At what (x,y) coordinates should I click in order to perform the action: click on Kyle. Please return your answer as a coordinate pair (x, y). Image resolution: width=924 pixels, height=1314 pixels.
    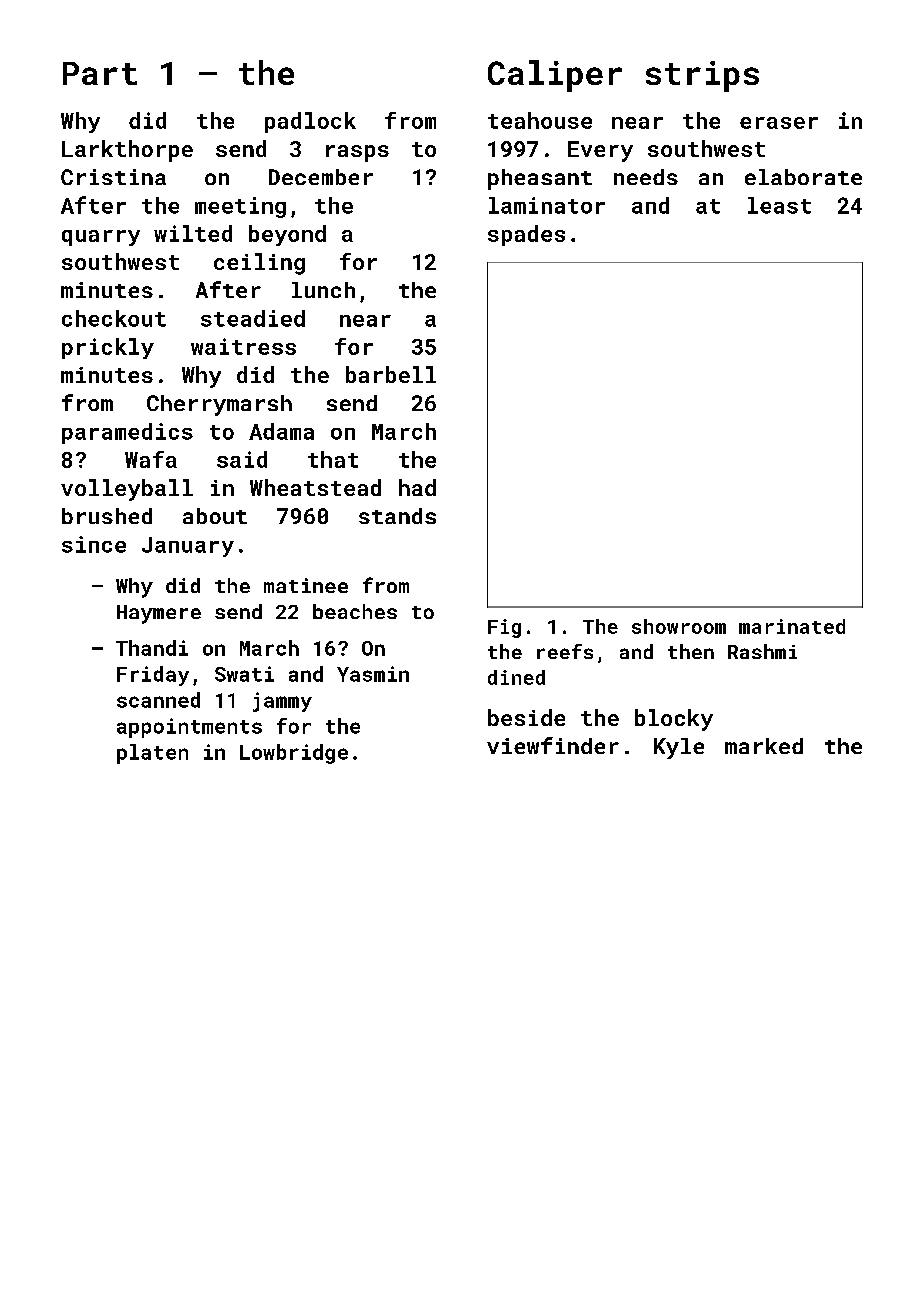
    Looking at the image, I should click on (679, 748).
